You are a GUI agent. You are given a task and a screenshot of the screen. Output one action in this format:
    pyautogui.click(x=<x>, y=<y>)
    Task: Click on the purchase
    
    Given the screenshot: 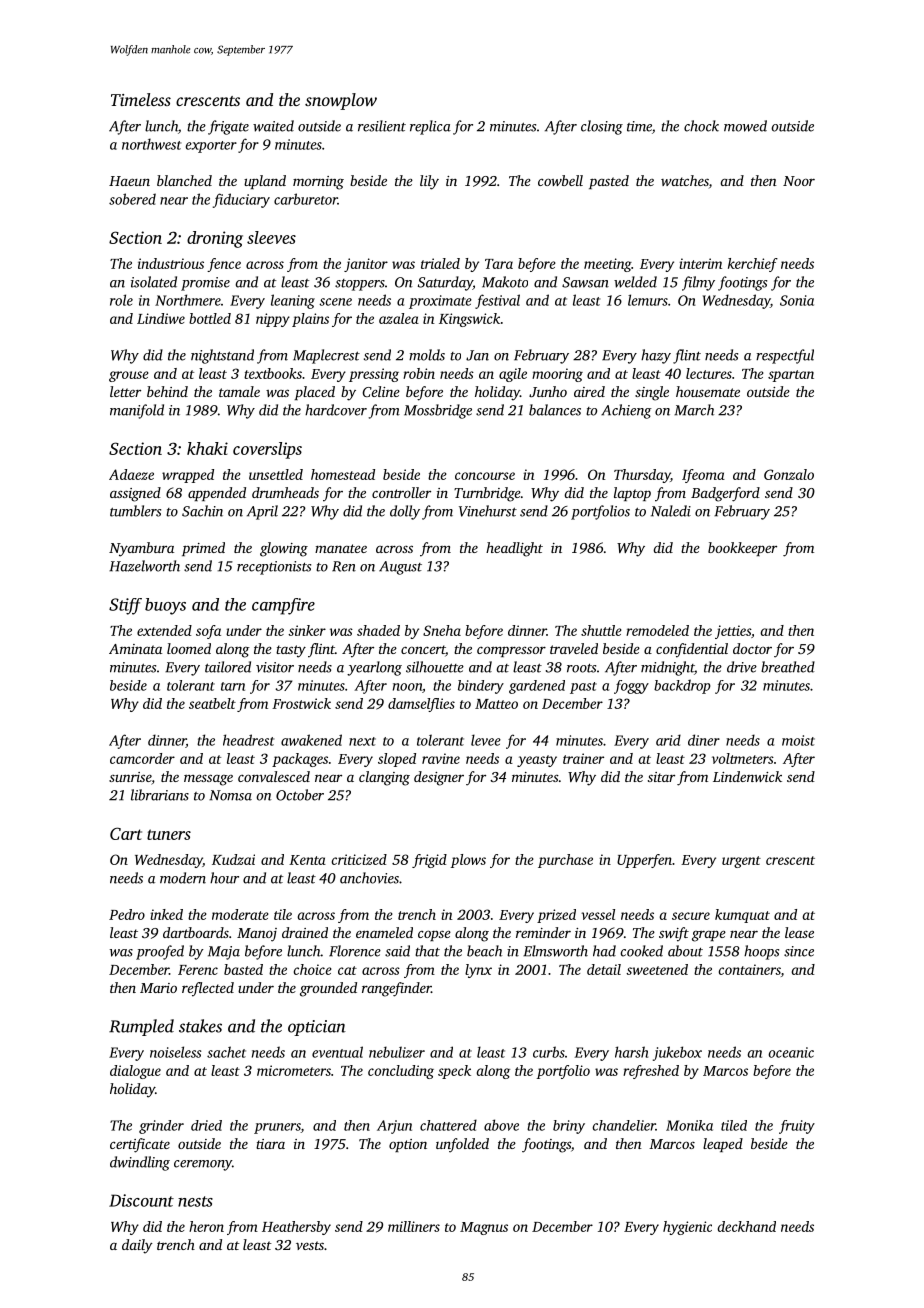 What is the action you would take?
    pyautogui.click(x=565, y=861)
